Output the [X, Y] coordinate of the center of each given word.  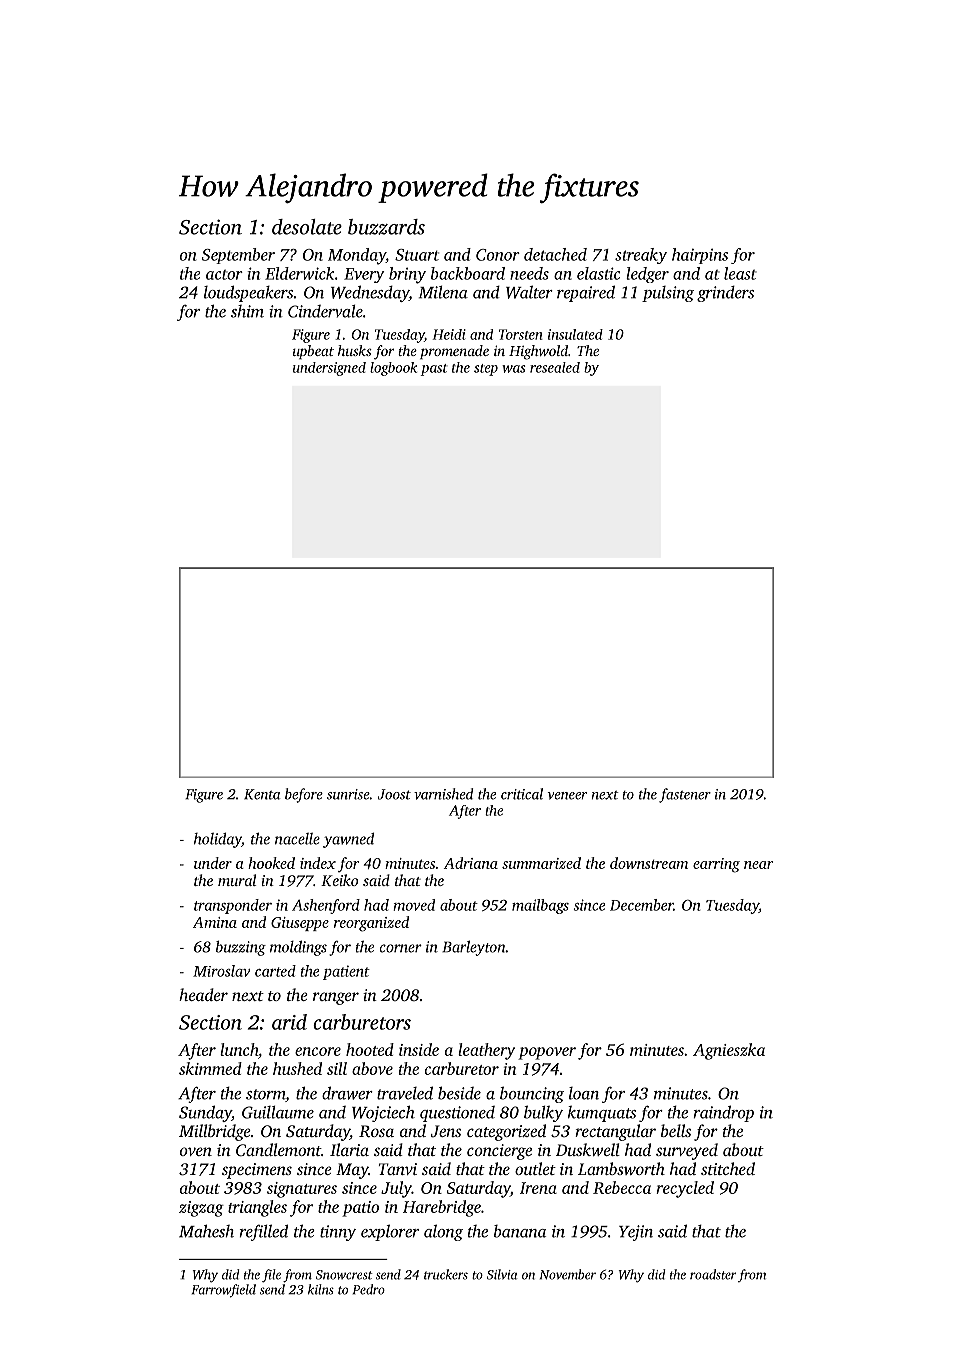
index [318, 863]
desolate [307, 227]
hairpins [700, 256]
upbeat [313, 352]
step [486, 370]
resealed [555, 367]
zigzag [201, 1209]
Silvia [502, 1274]
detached [555, 254]
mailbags [540, 906]
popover [547, 1053]
